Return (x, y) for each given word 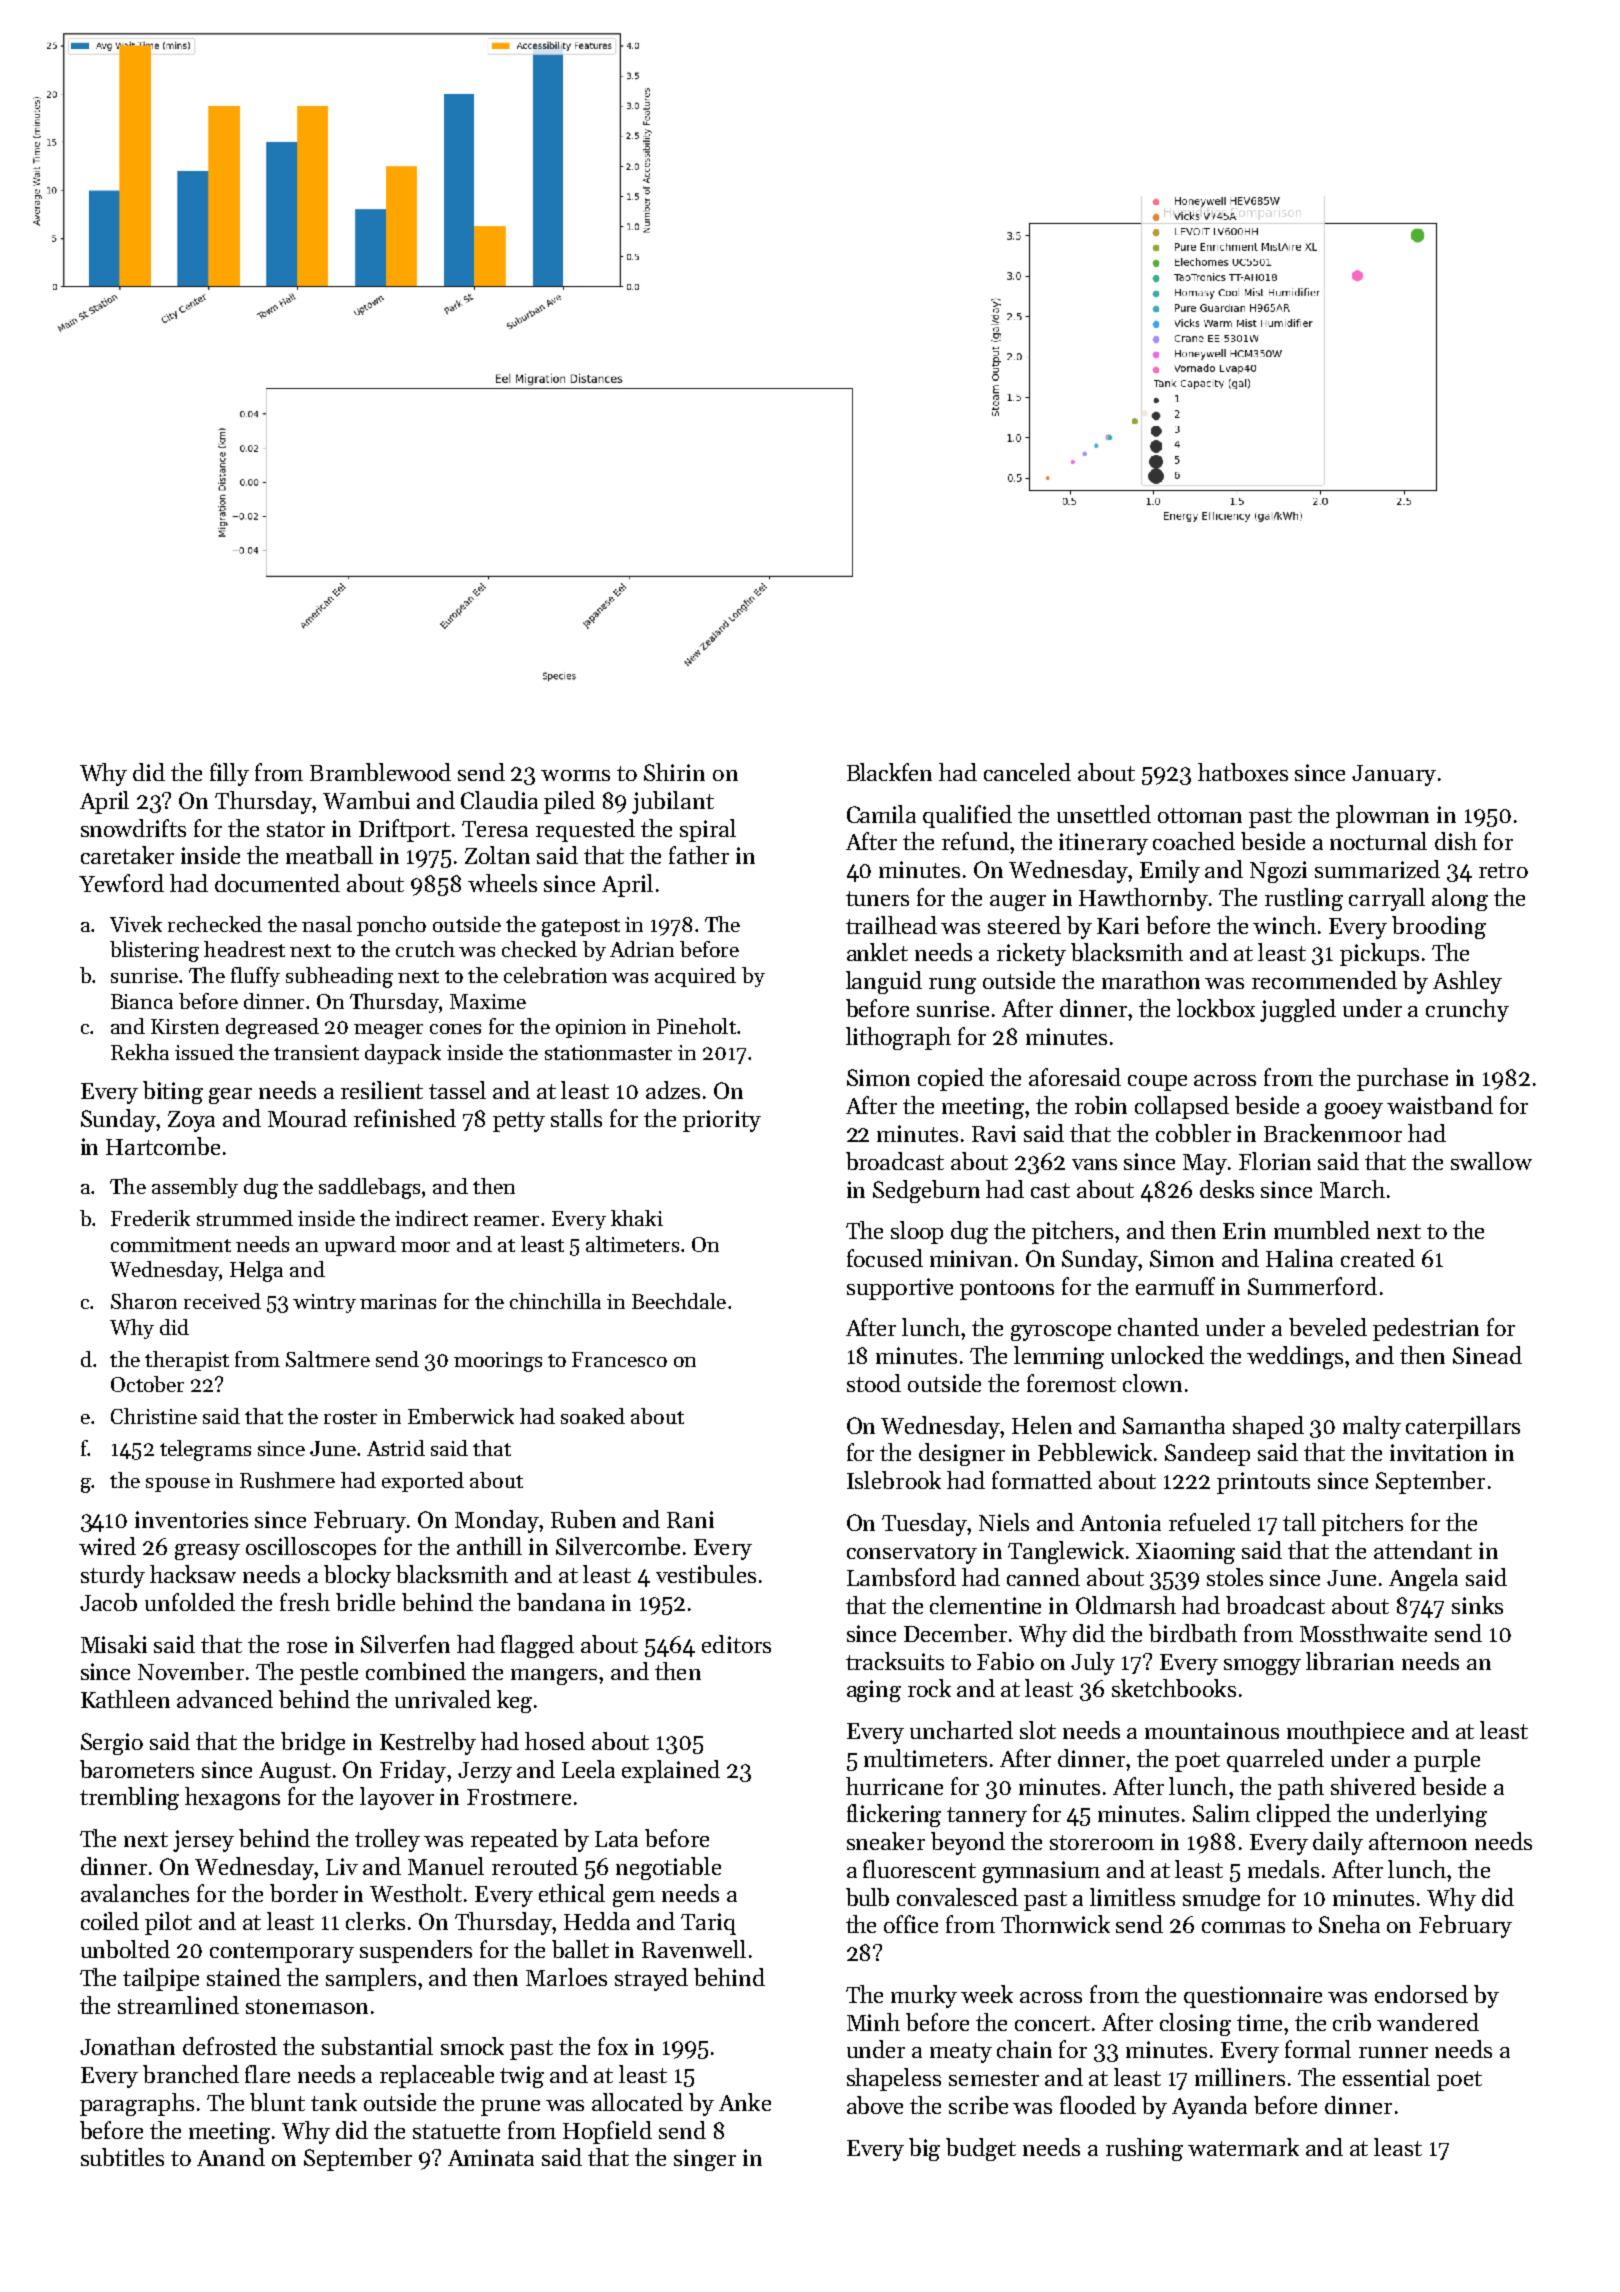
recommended (1324, 980)
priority (722, 1121)
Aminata (491, 2157)
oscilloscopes (311, 1548)
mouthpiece (1345, 1732)
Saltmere (328, 1359)
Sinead (1487, 1355)
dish (1456, 841)
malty (1372, 1427)
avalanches (135, 1893)
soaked (593, 1416)
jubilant (673, 802)
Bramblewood (380, 772)
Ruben (583, 1519)
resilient (382, 1090)
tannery (987, 1817)
